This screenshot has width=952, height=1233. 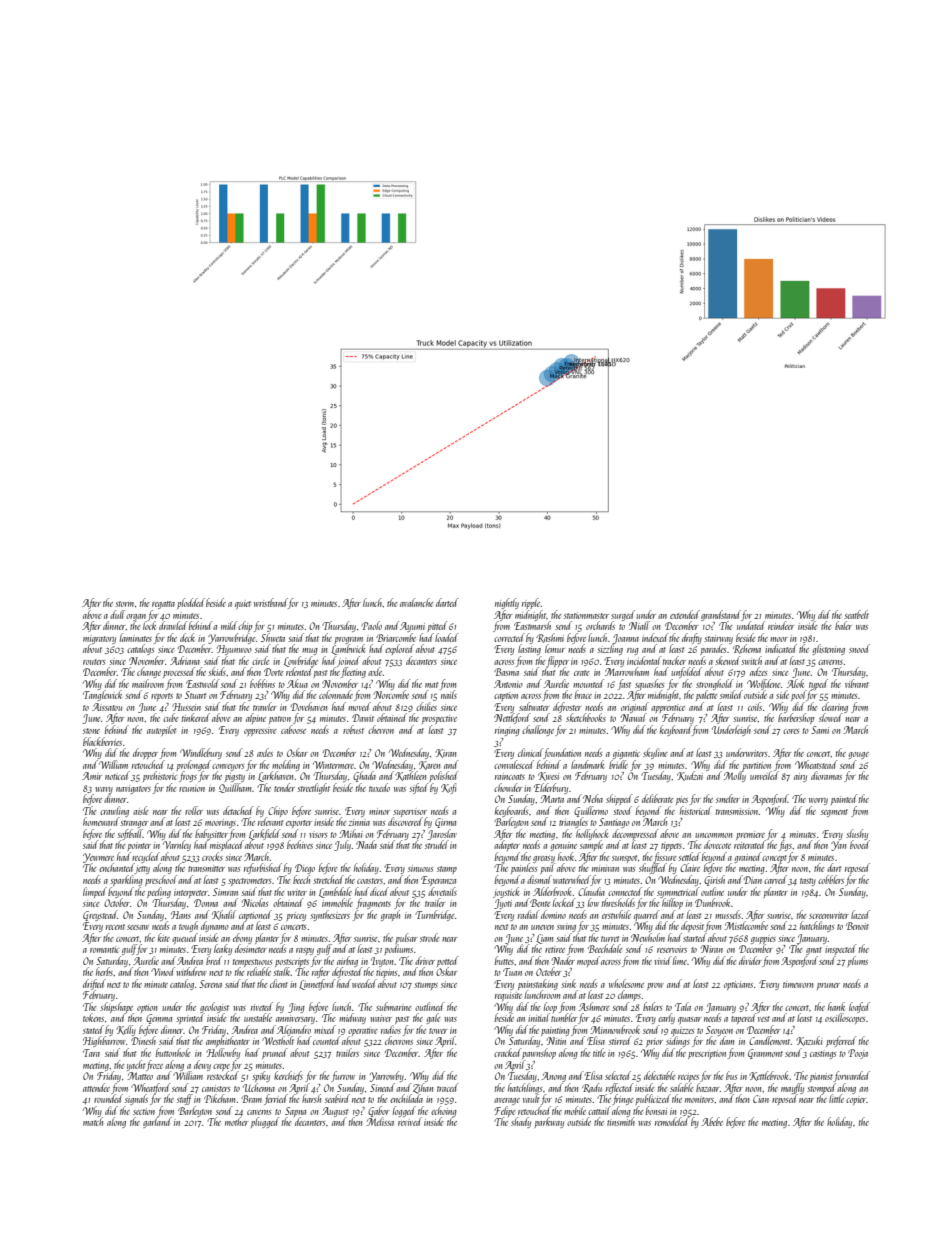 What do you see at coordinates (521, 1122) in the screenshot?
I see `shady` at bounding box center [521, 1122].
